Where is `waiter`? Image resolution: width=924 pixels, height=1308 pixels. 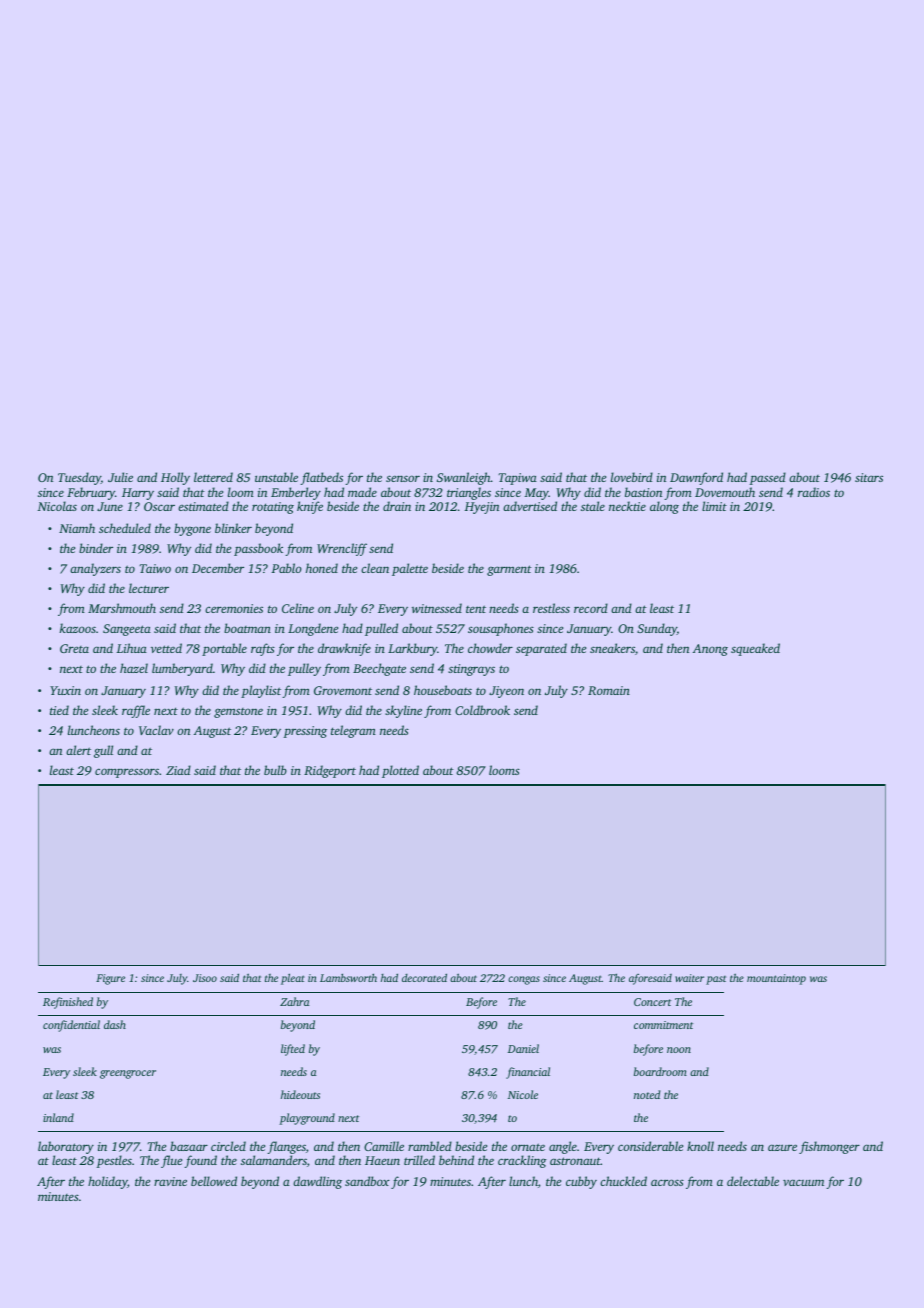 waiter is located at coordinates (689, 978).
